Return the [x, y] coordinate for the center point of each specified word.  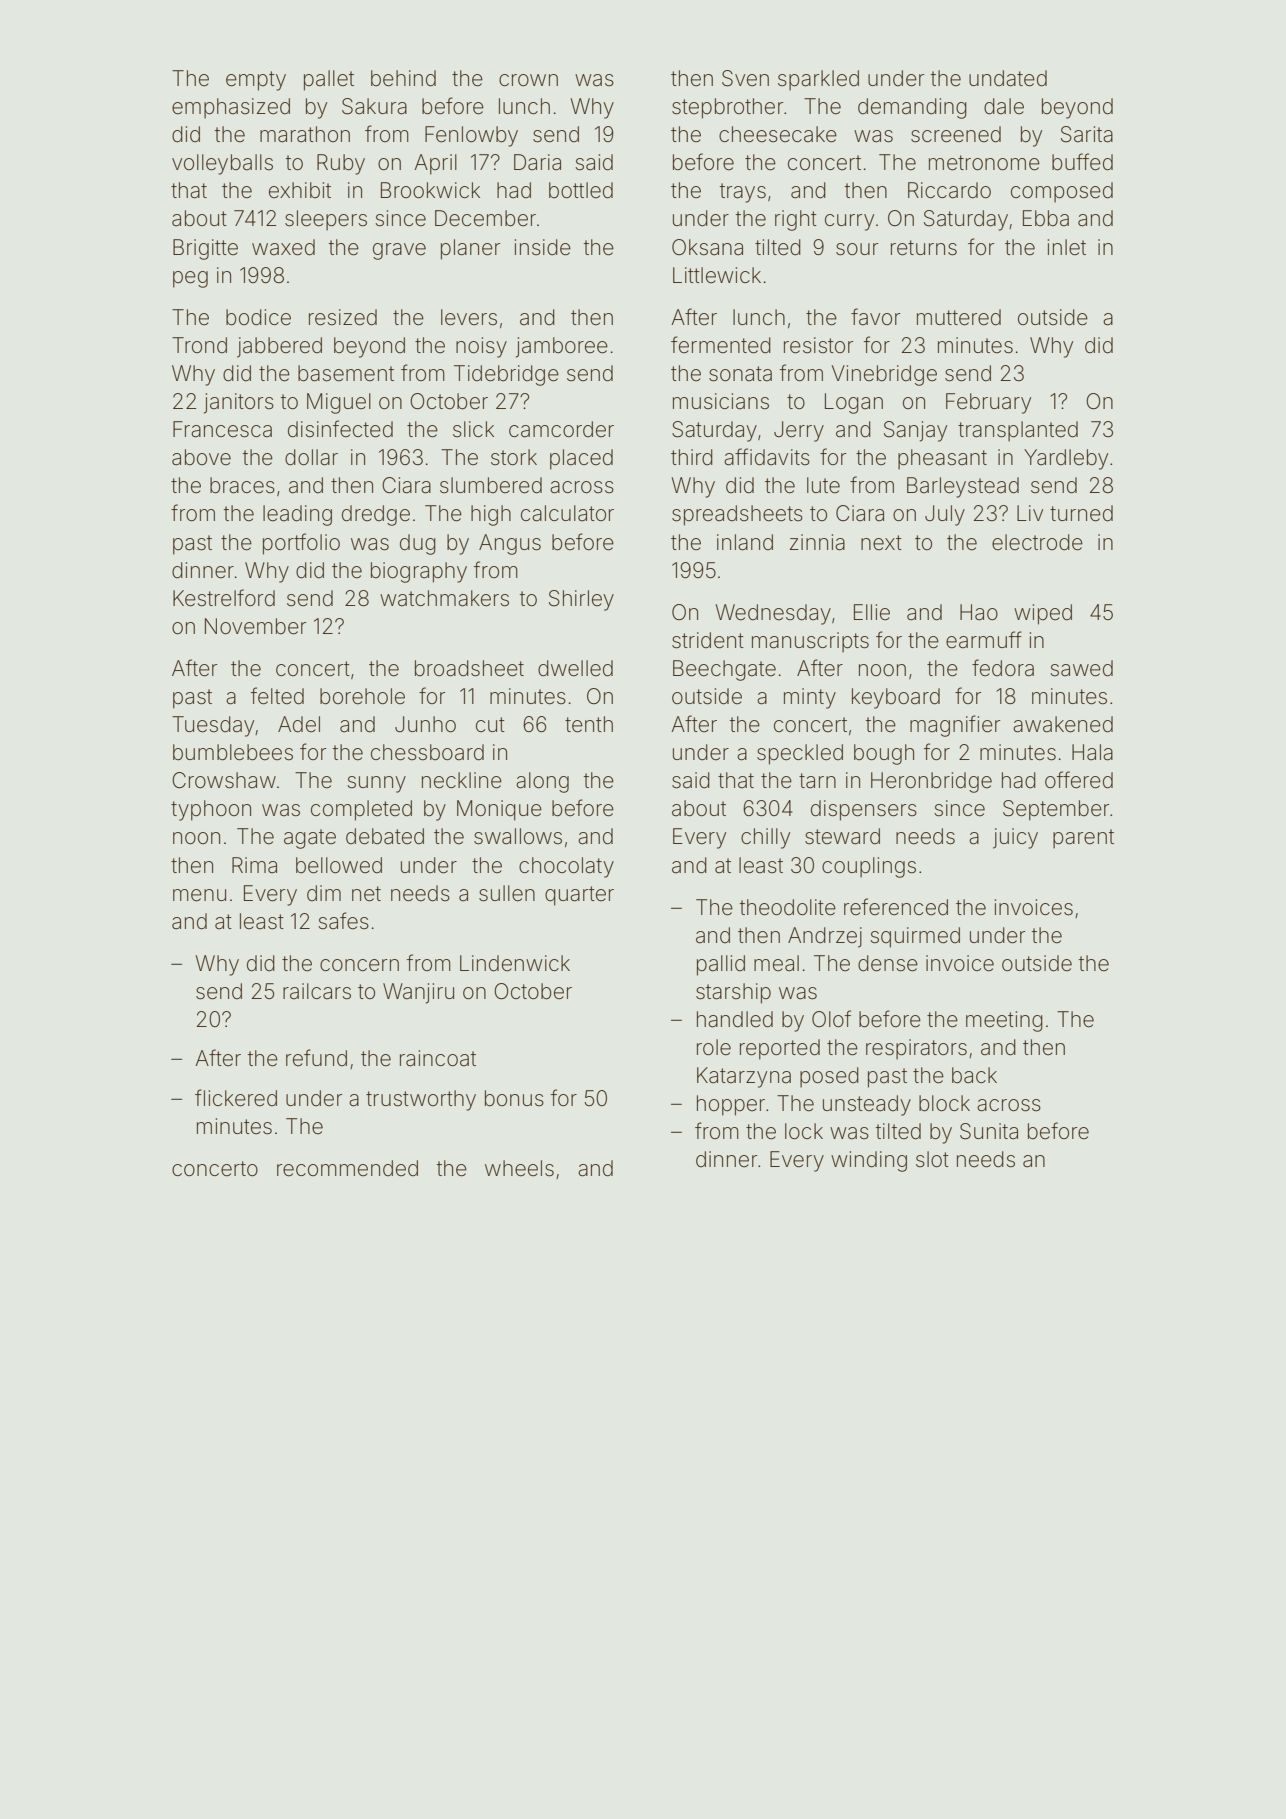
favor [875, 317]
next [881, 542]
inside [543, 247]
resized [343, 317]
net [366, 894]
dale [1004, 106]
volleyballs [222, 164]
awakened [1063, 724]
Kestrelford [224, 598]
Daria [537, 162]
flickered [236, 1098]
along [542, 782]
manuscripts [810, 642]
